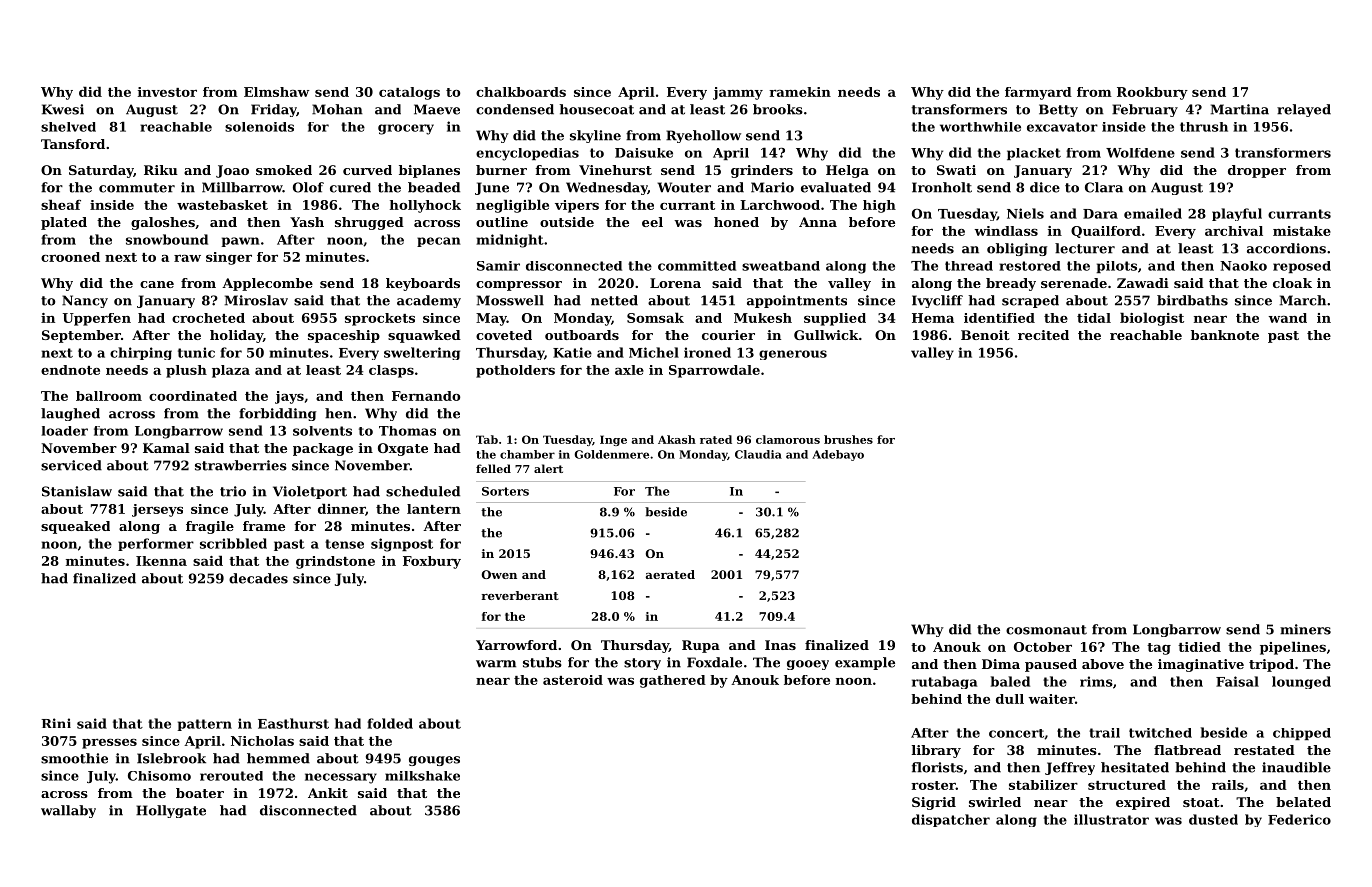 This document has height=887, width=1372. I want to click on wand, so click(1287, 318).
